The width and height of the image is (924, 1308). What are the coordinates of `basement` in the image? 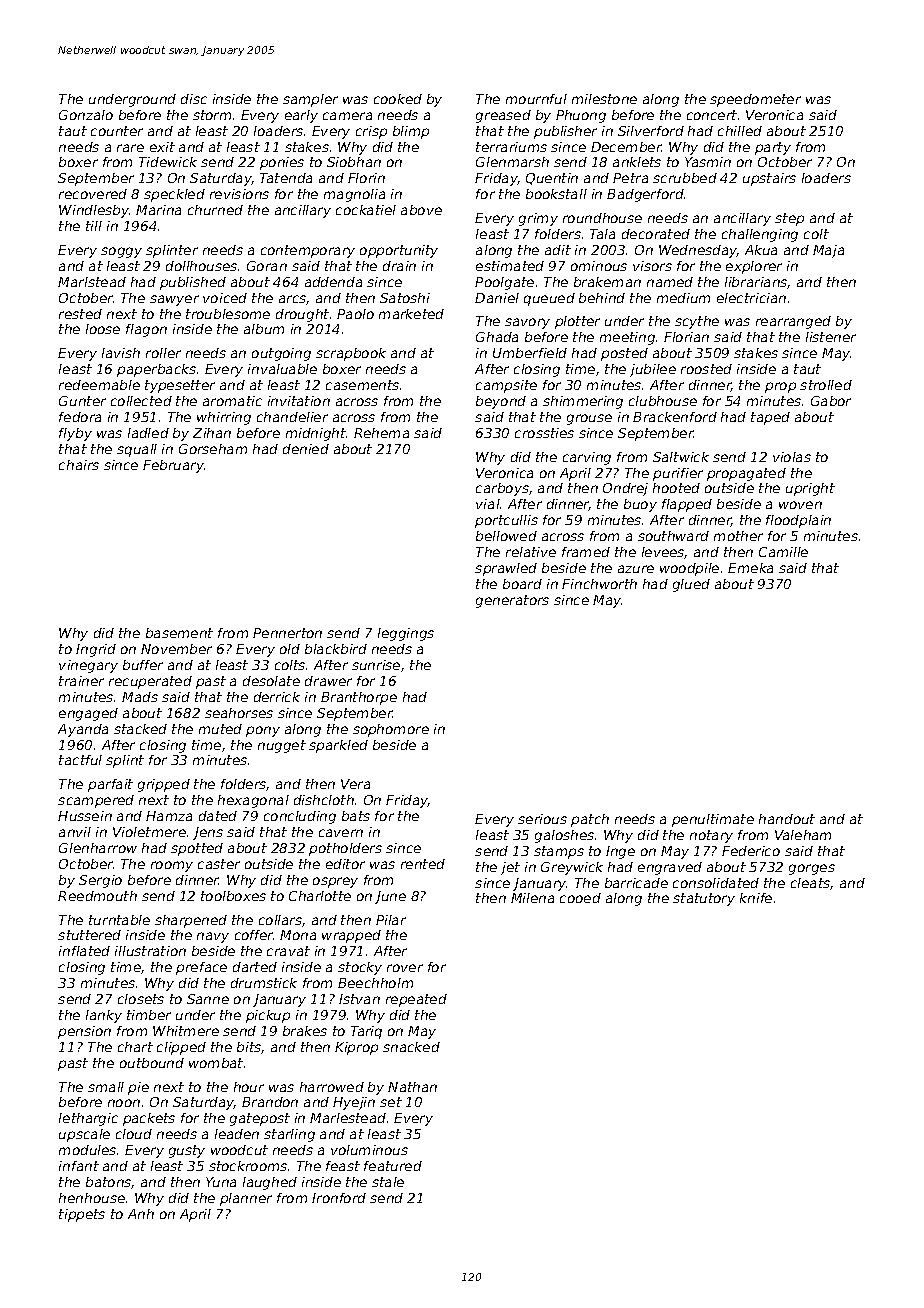 It's located at (179, 633).
